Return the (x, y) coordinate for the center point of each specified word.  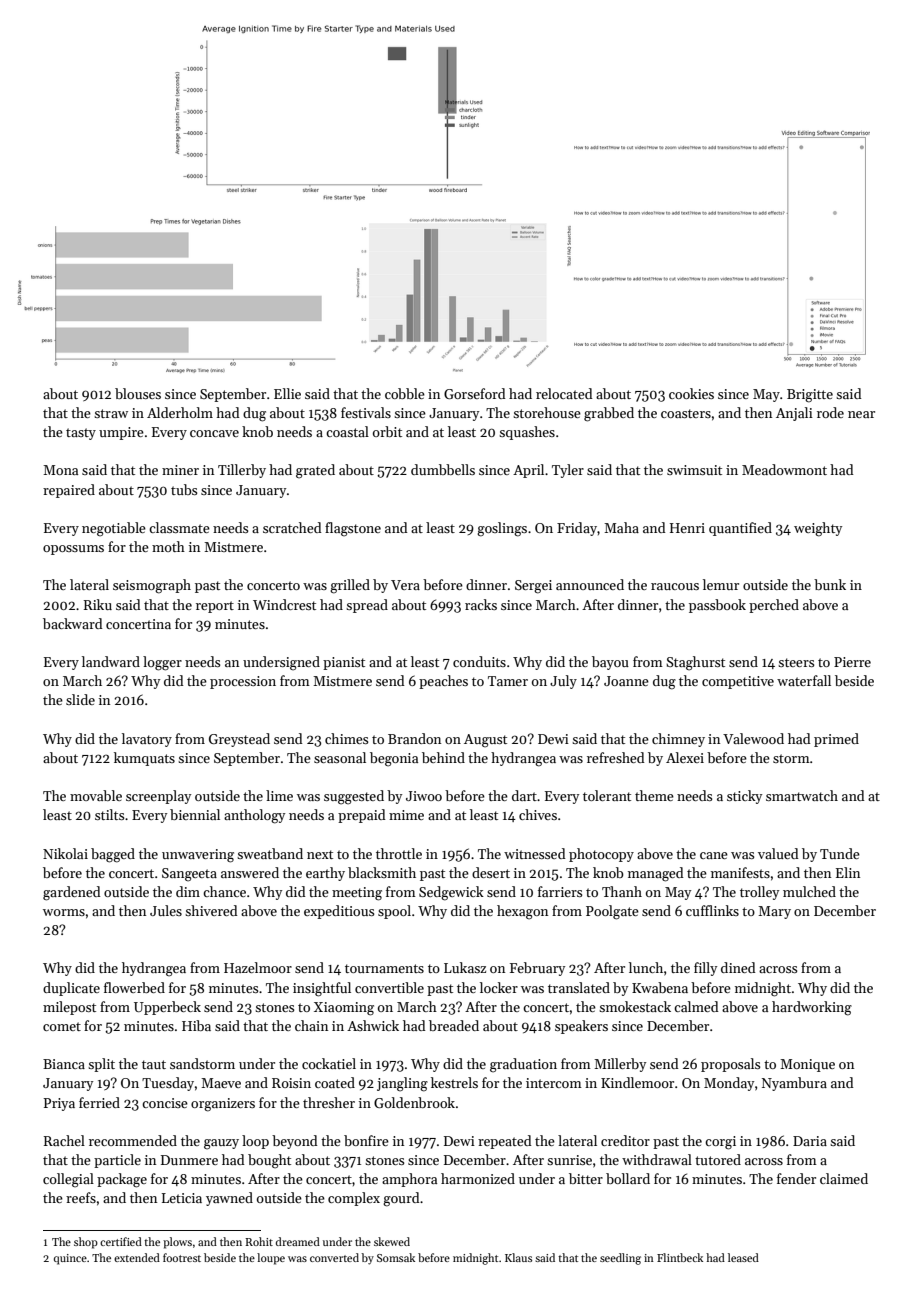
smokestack (635, 1006)
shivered (211, 910)
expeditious (339, 912)
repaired (69, 491)
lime (279, 795)
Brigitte (810, 396)
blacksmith (382, 872)
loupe (271, 1259)
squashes (527, 433)
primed (836, 740)
